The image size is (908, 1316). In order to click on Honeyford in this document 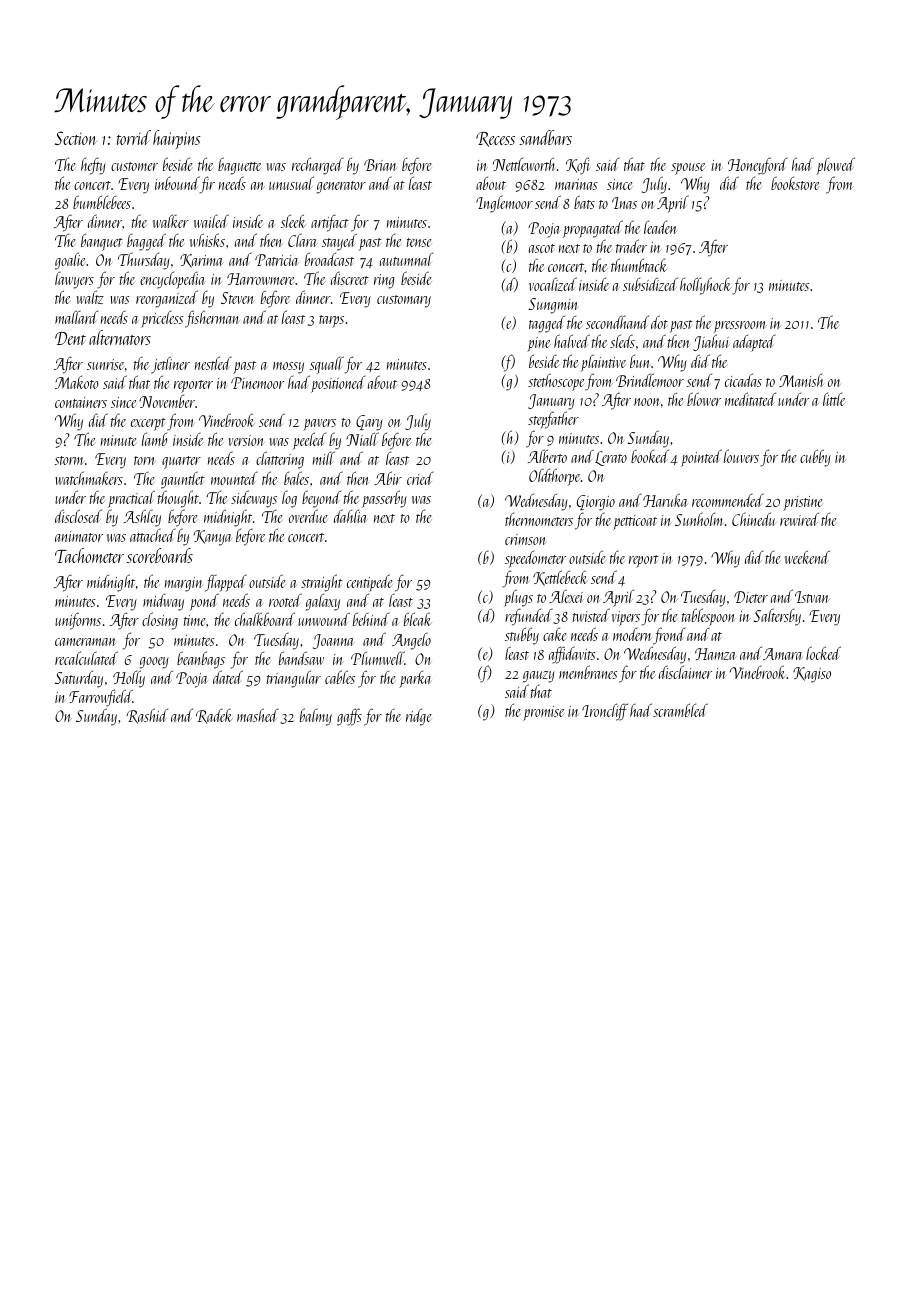, I will do `click(758, 166)`.
